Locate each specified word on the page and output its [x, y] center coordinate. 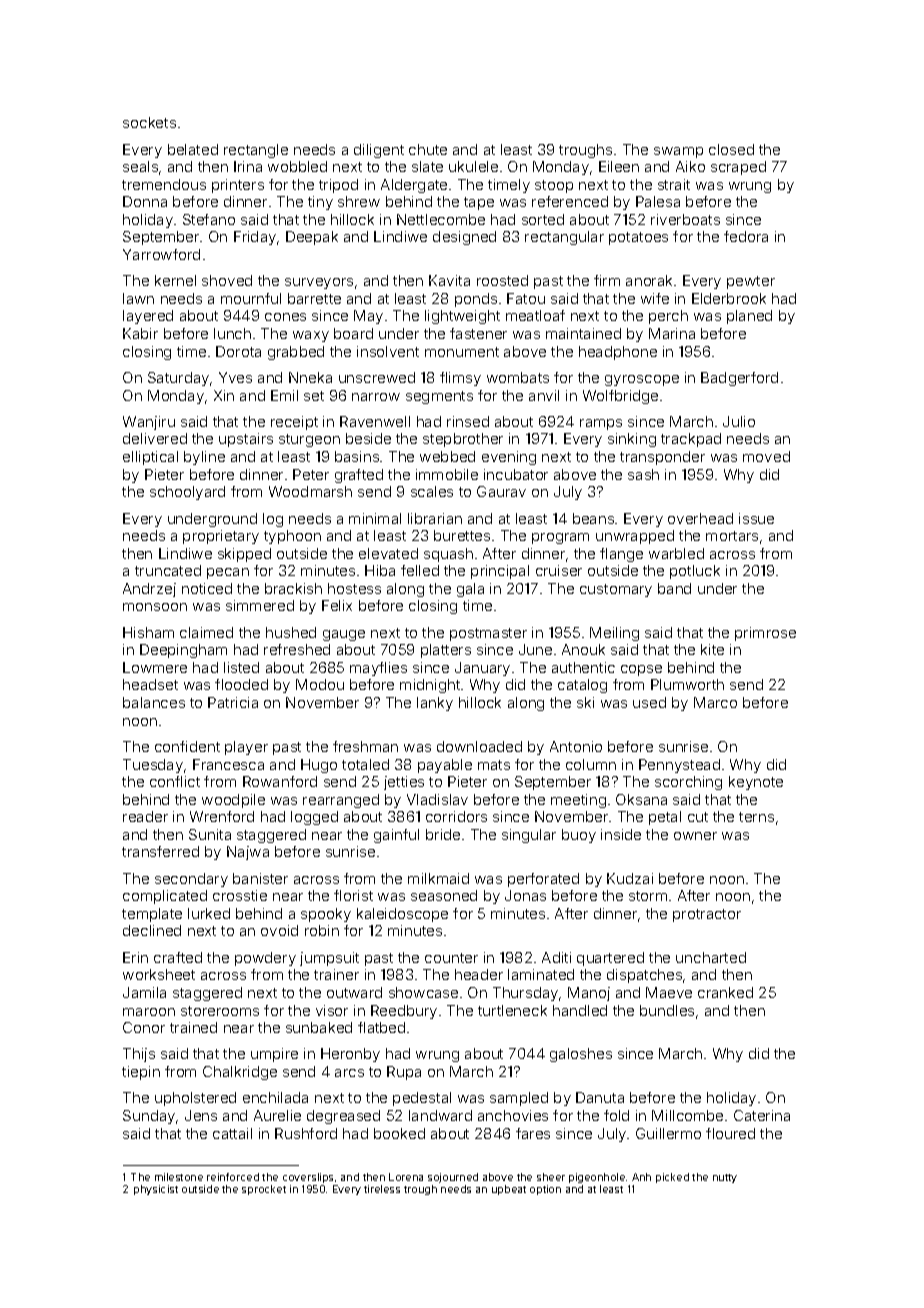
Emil [284, 395]
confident [187, 746]
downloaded [479, 746]
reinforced [233, 1177]
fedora [746, 236]
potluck [695, 572]
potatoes [638, 238]
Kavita [449, 280]
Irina [248, 166]
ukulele [473, 166]
